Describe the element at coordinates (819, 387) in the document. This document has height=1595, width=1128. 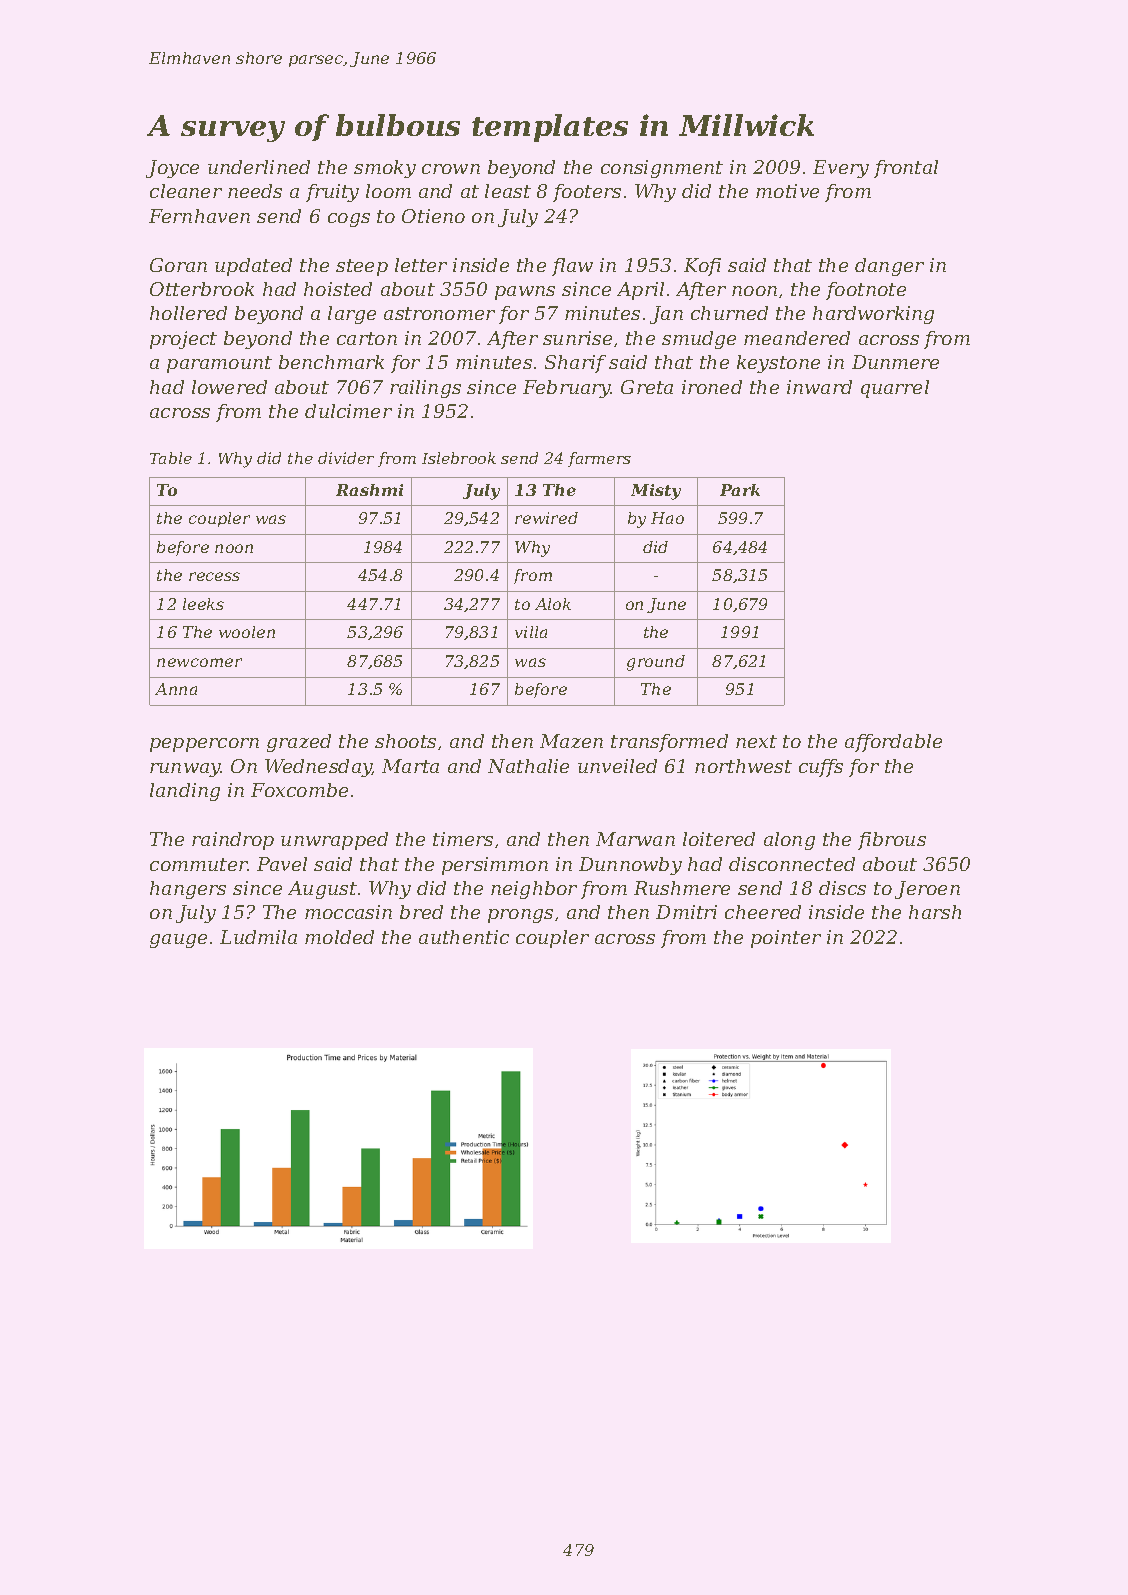
I see `inward` at that location.
